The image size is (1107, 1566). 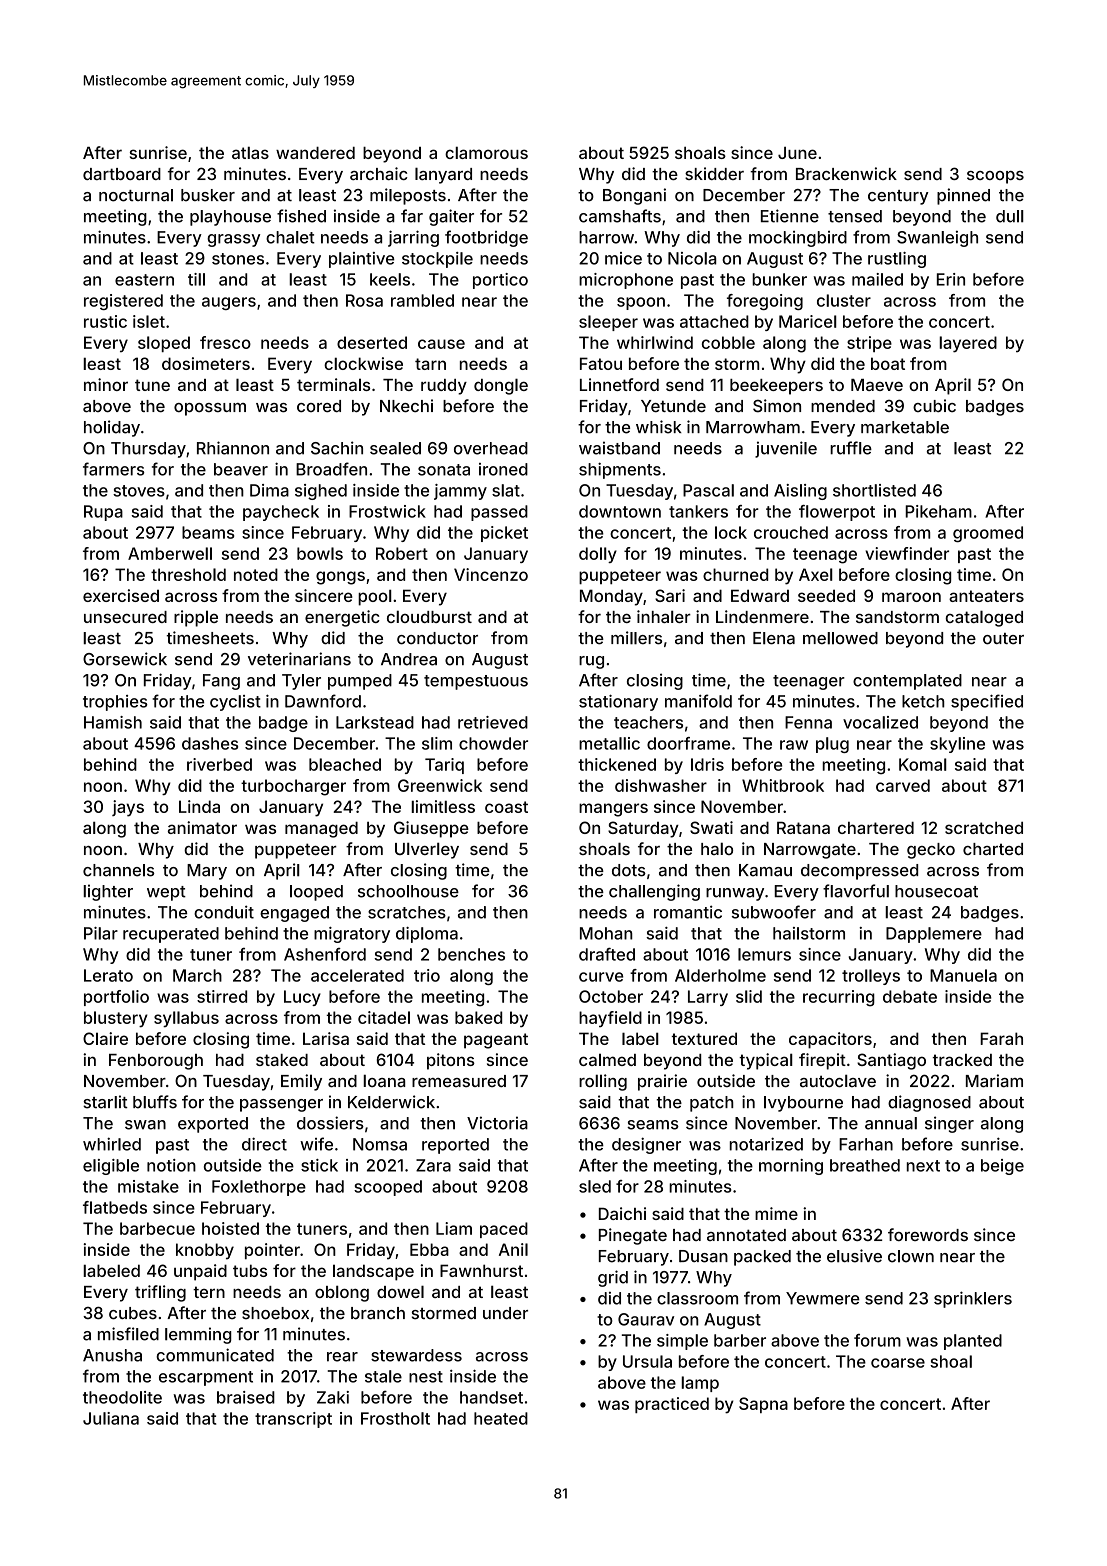 What do you see at coordinates (219, 764) in the screenshot?
I see `riverbed` at bounding box center [219, 764].
